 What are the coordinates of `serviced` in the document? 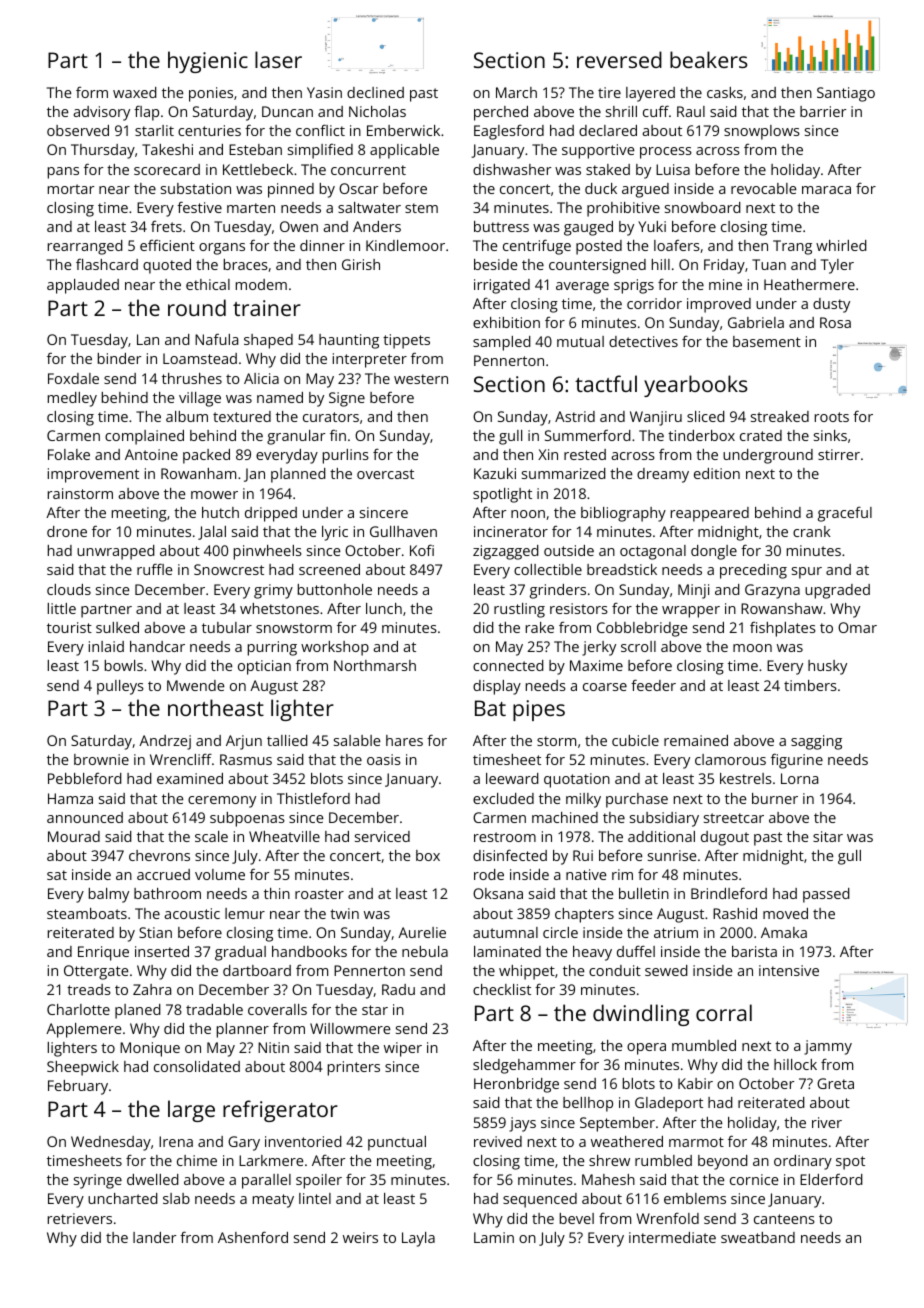 It's located at (382, 836).
